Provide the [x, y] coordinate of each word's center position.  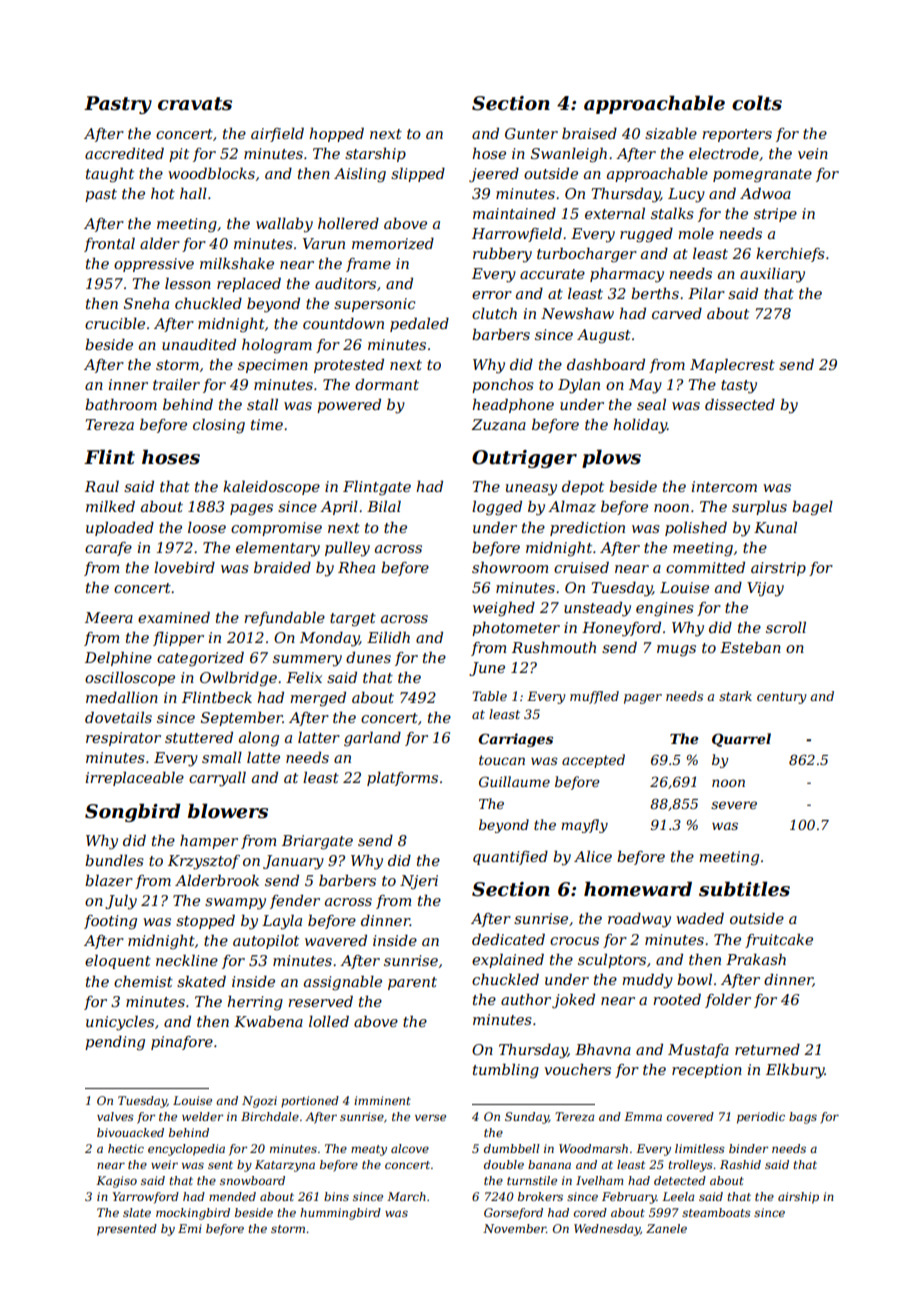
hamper [209, 841]
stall [262, 404]
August [604, 336]
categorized [200, 659]
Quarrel [741, 740]
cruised [581, 567]
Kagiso [116, 1182]
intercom [724, 486]
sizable [671, 133]
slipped [418, 174]
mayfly [584, 826]
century [782, 698]
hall [193, 193]
